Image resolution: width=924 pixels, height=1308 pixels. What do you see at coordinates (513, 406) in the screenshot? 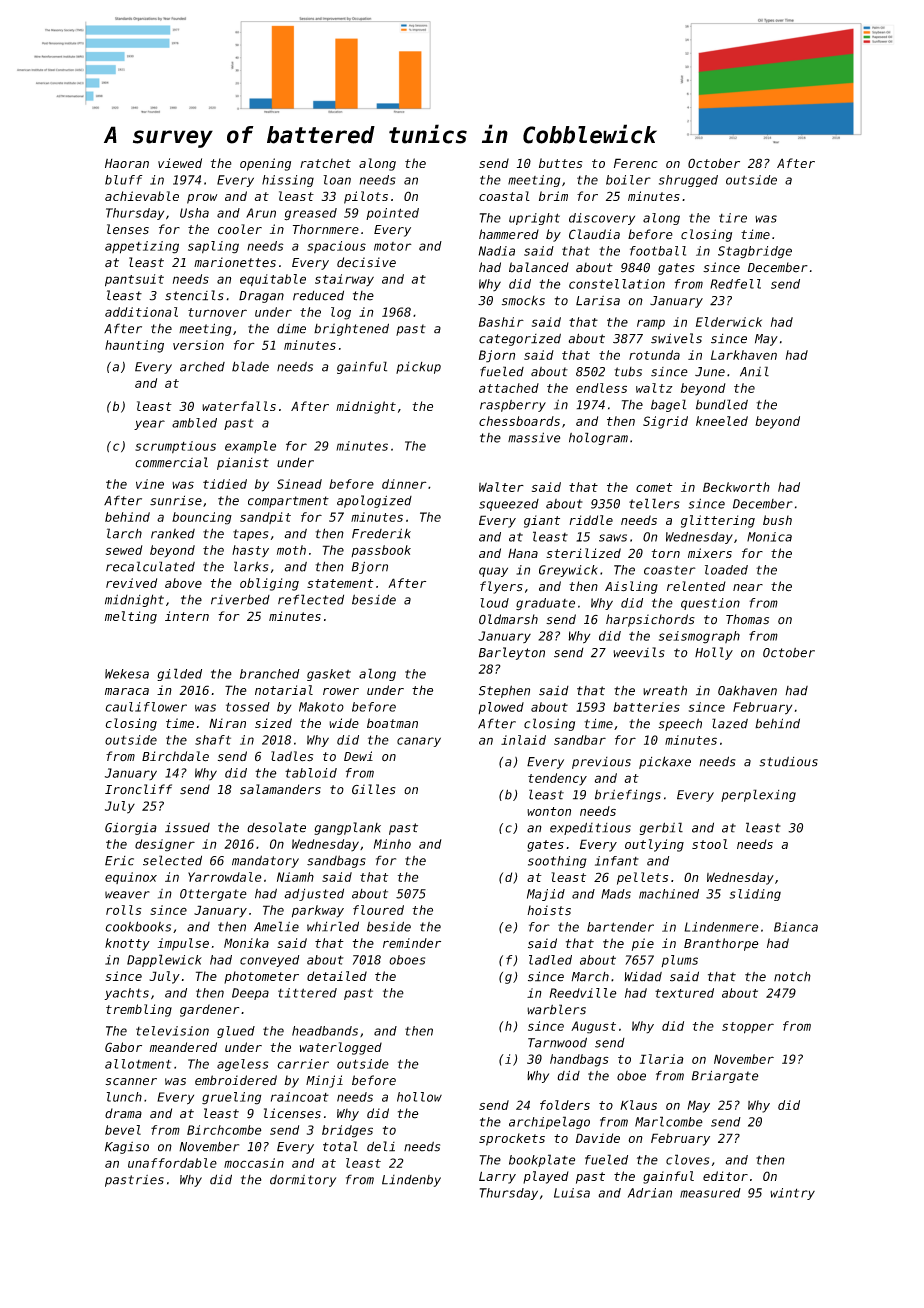
I see `raspberry` at bounding box center [513, 406].
